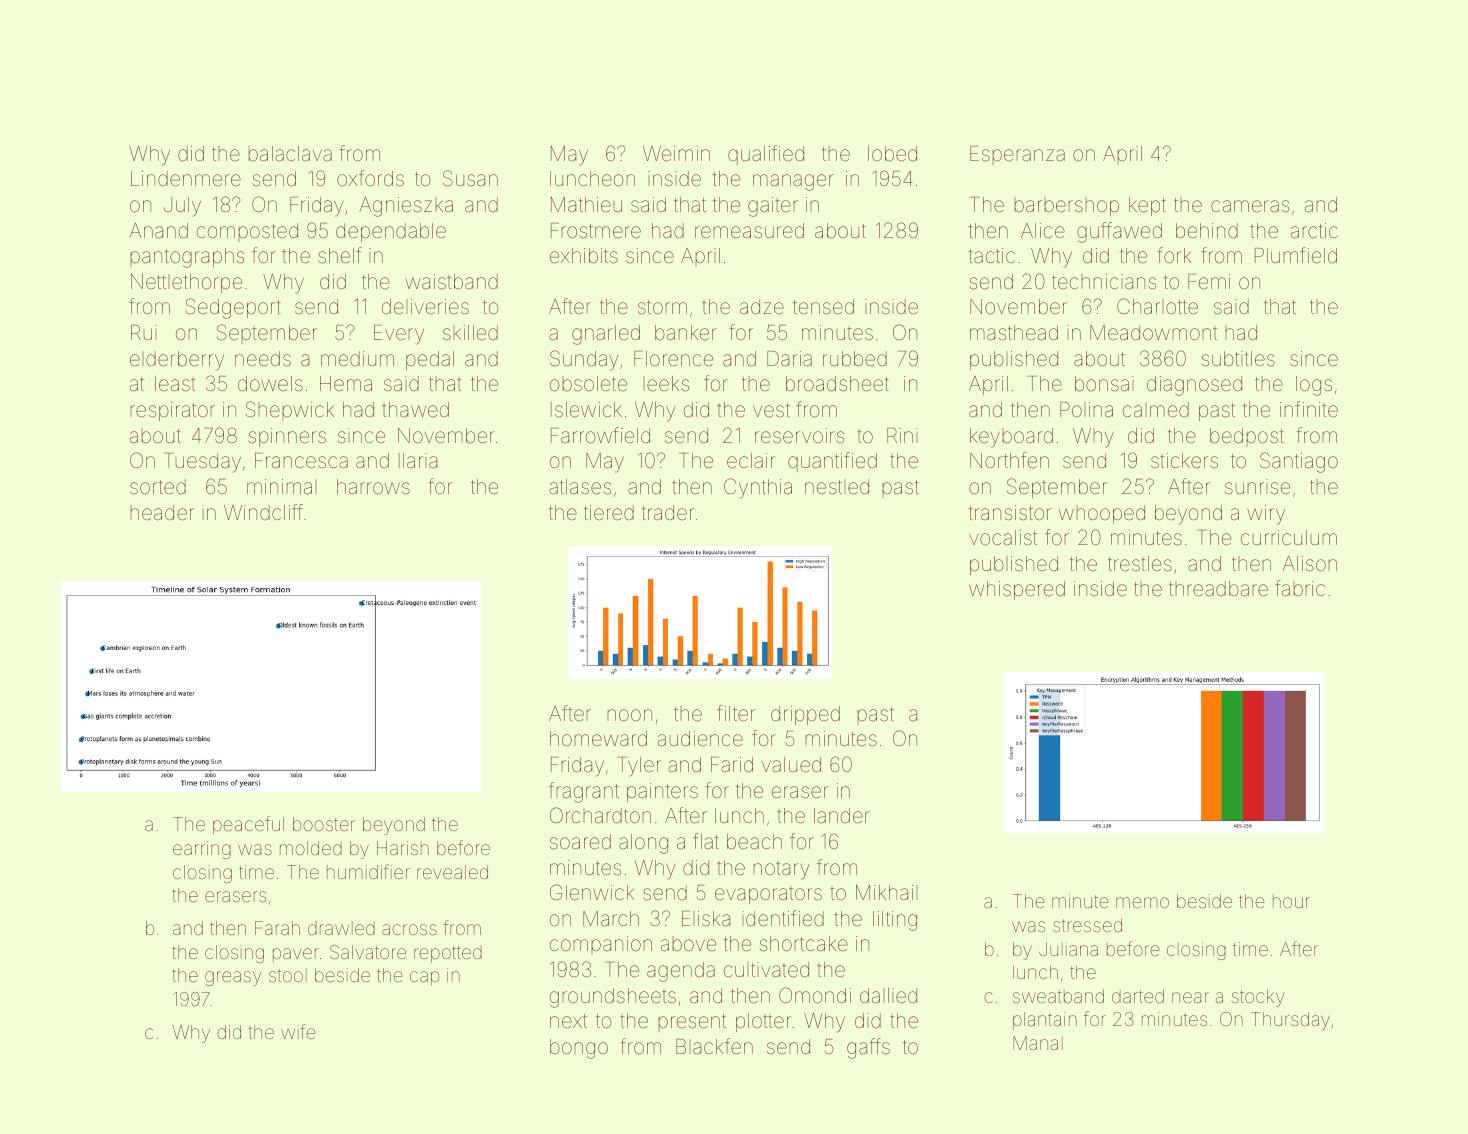  Describe the element at coordinates (162, 512) in the screenshot. I see `header` at that location.
